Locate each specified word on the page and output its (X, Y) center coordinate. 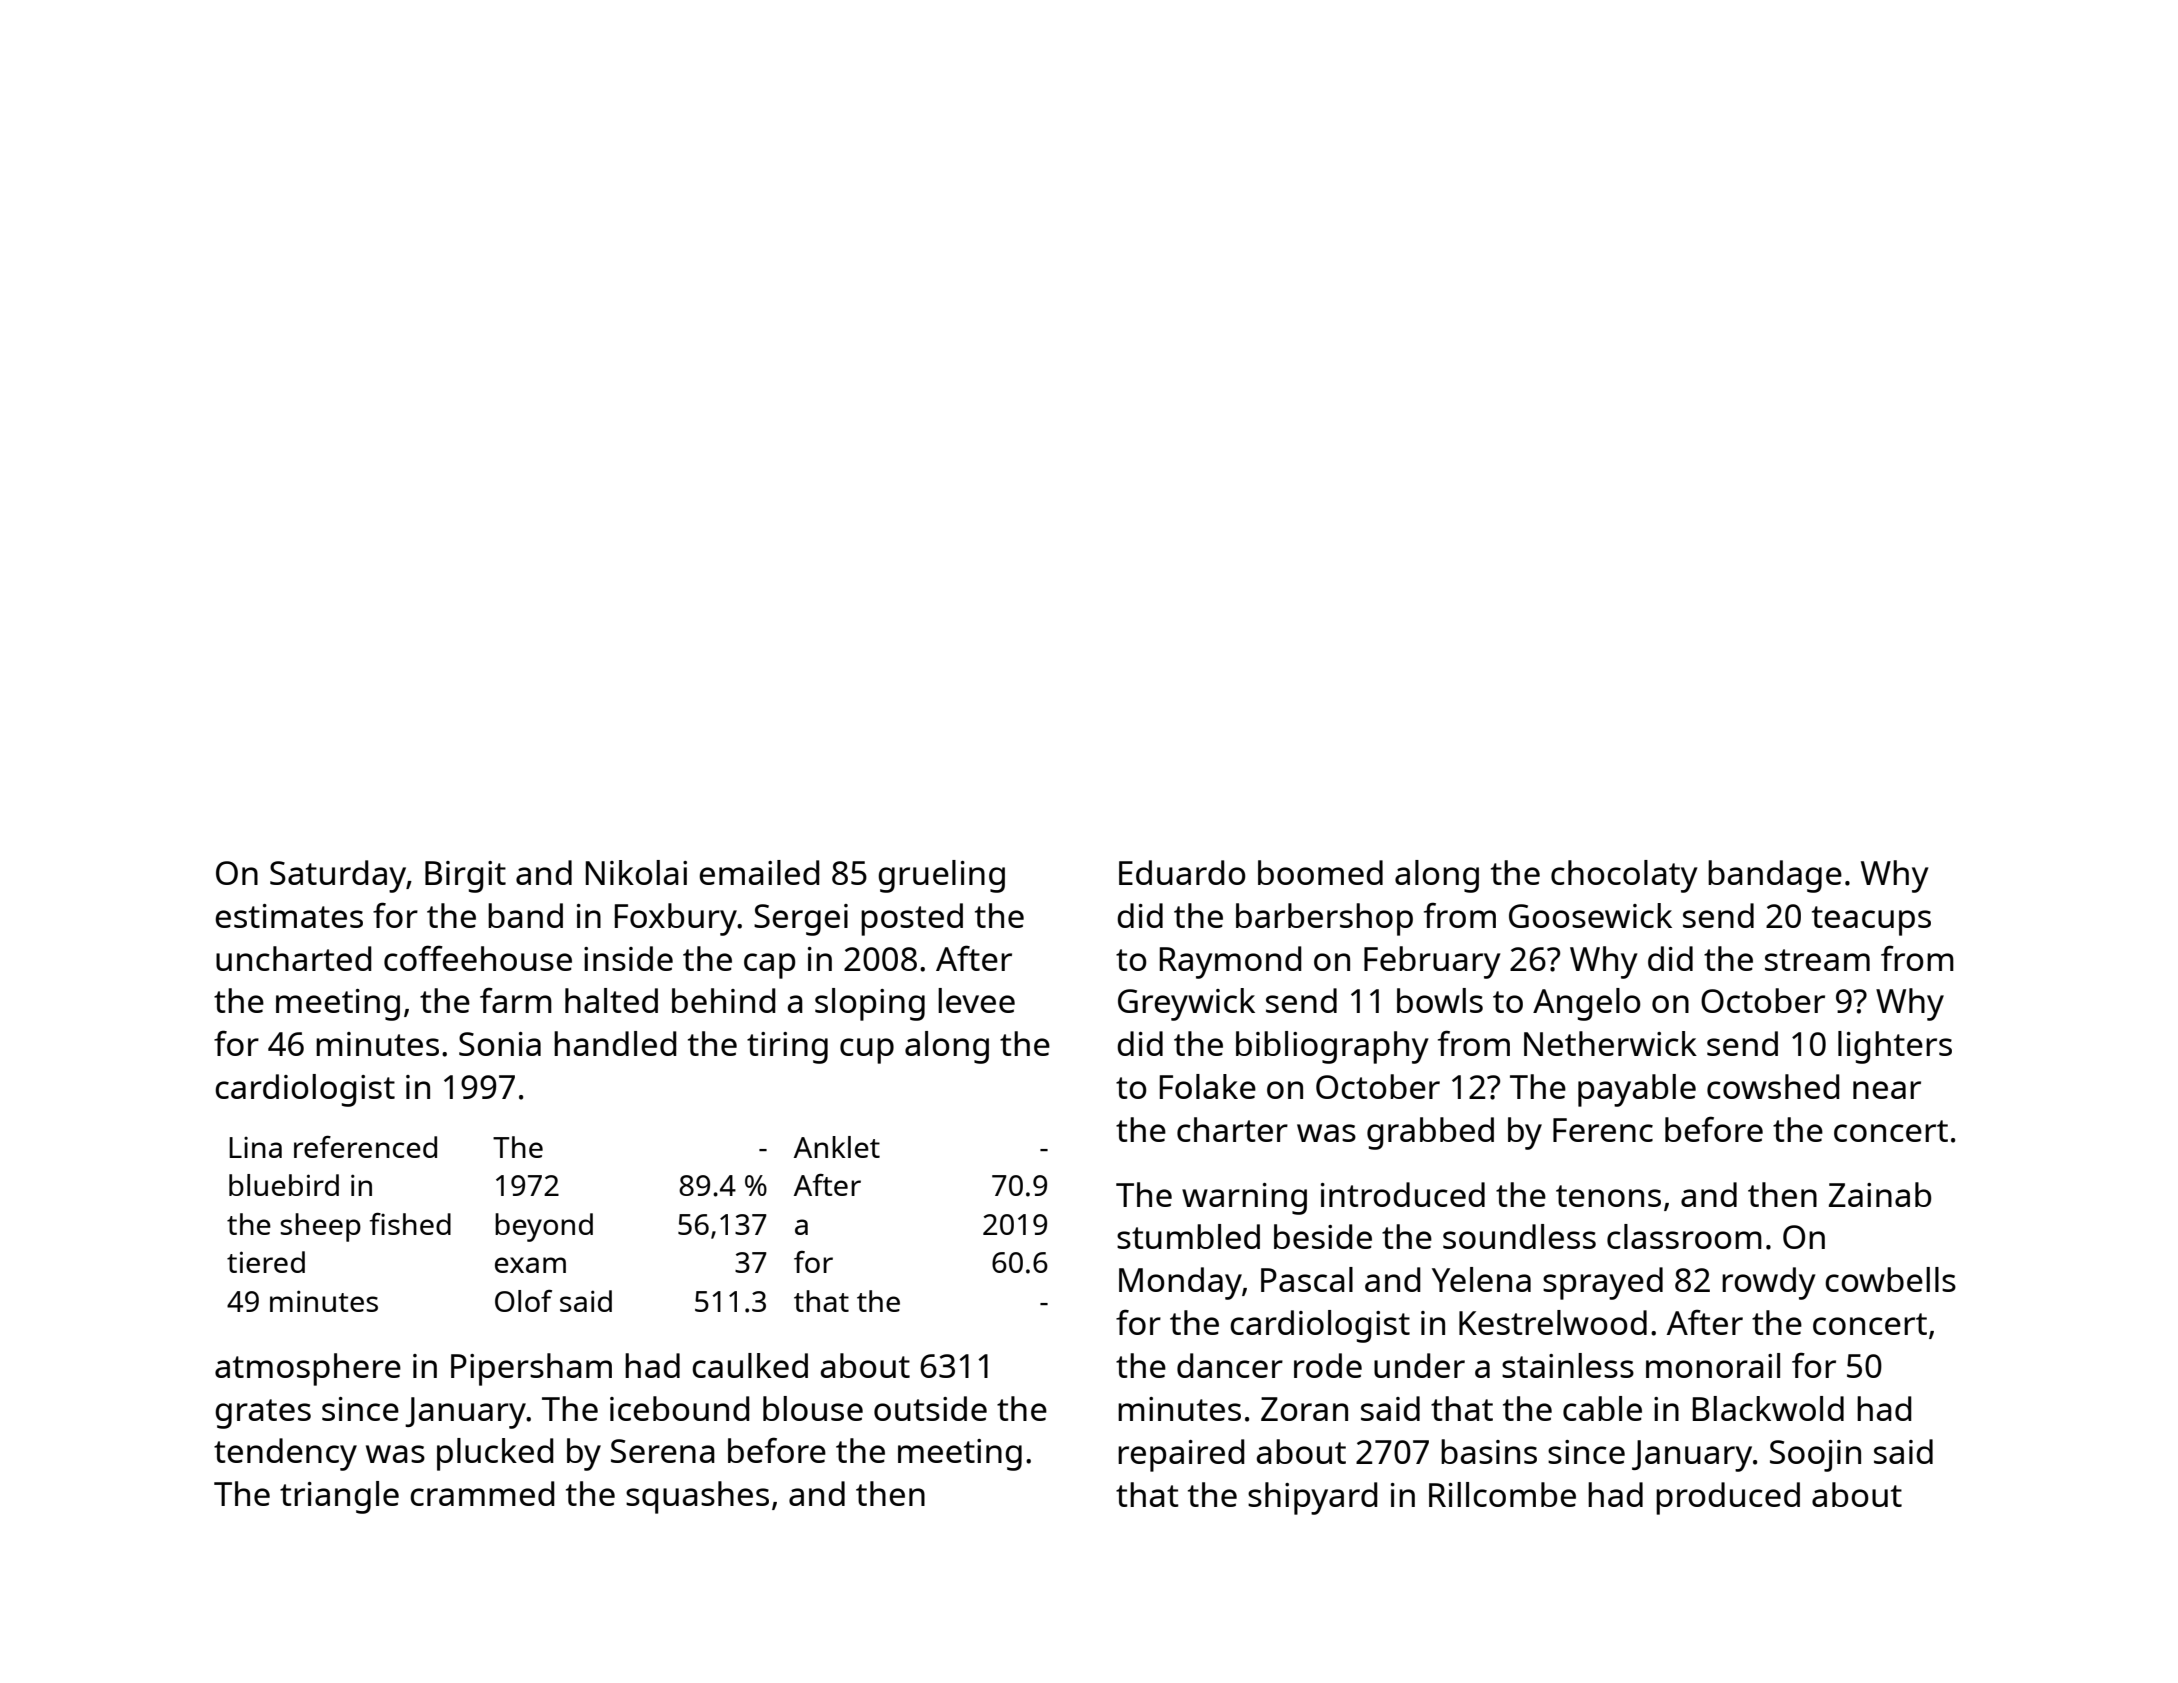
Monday (1180, 1283)
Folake (1208, 1086)
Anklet (837, 1147)
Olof (523, 1301)
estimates (289, 916)
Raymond (1231, 962)
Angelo (1587, 1004)
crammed (482, 1493)
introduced (1403, 1194)
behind (724, 1000)
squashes (697, 1497)
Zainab (1880, 1194)
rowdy (1768, 1283)
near (1887, 1090)
